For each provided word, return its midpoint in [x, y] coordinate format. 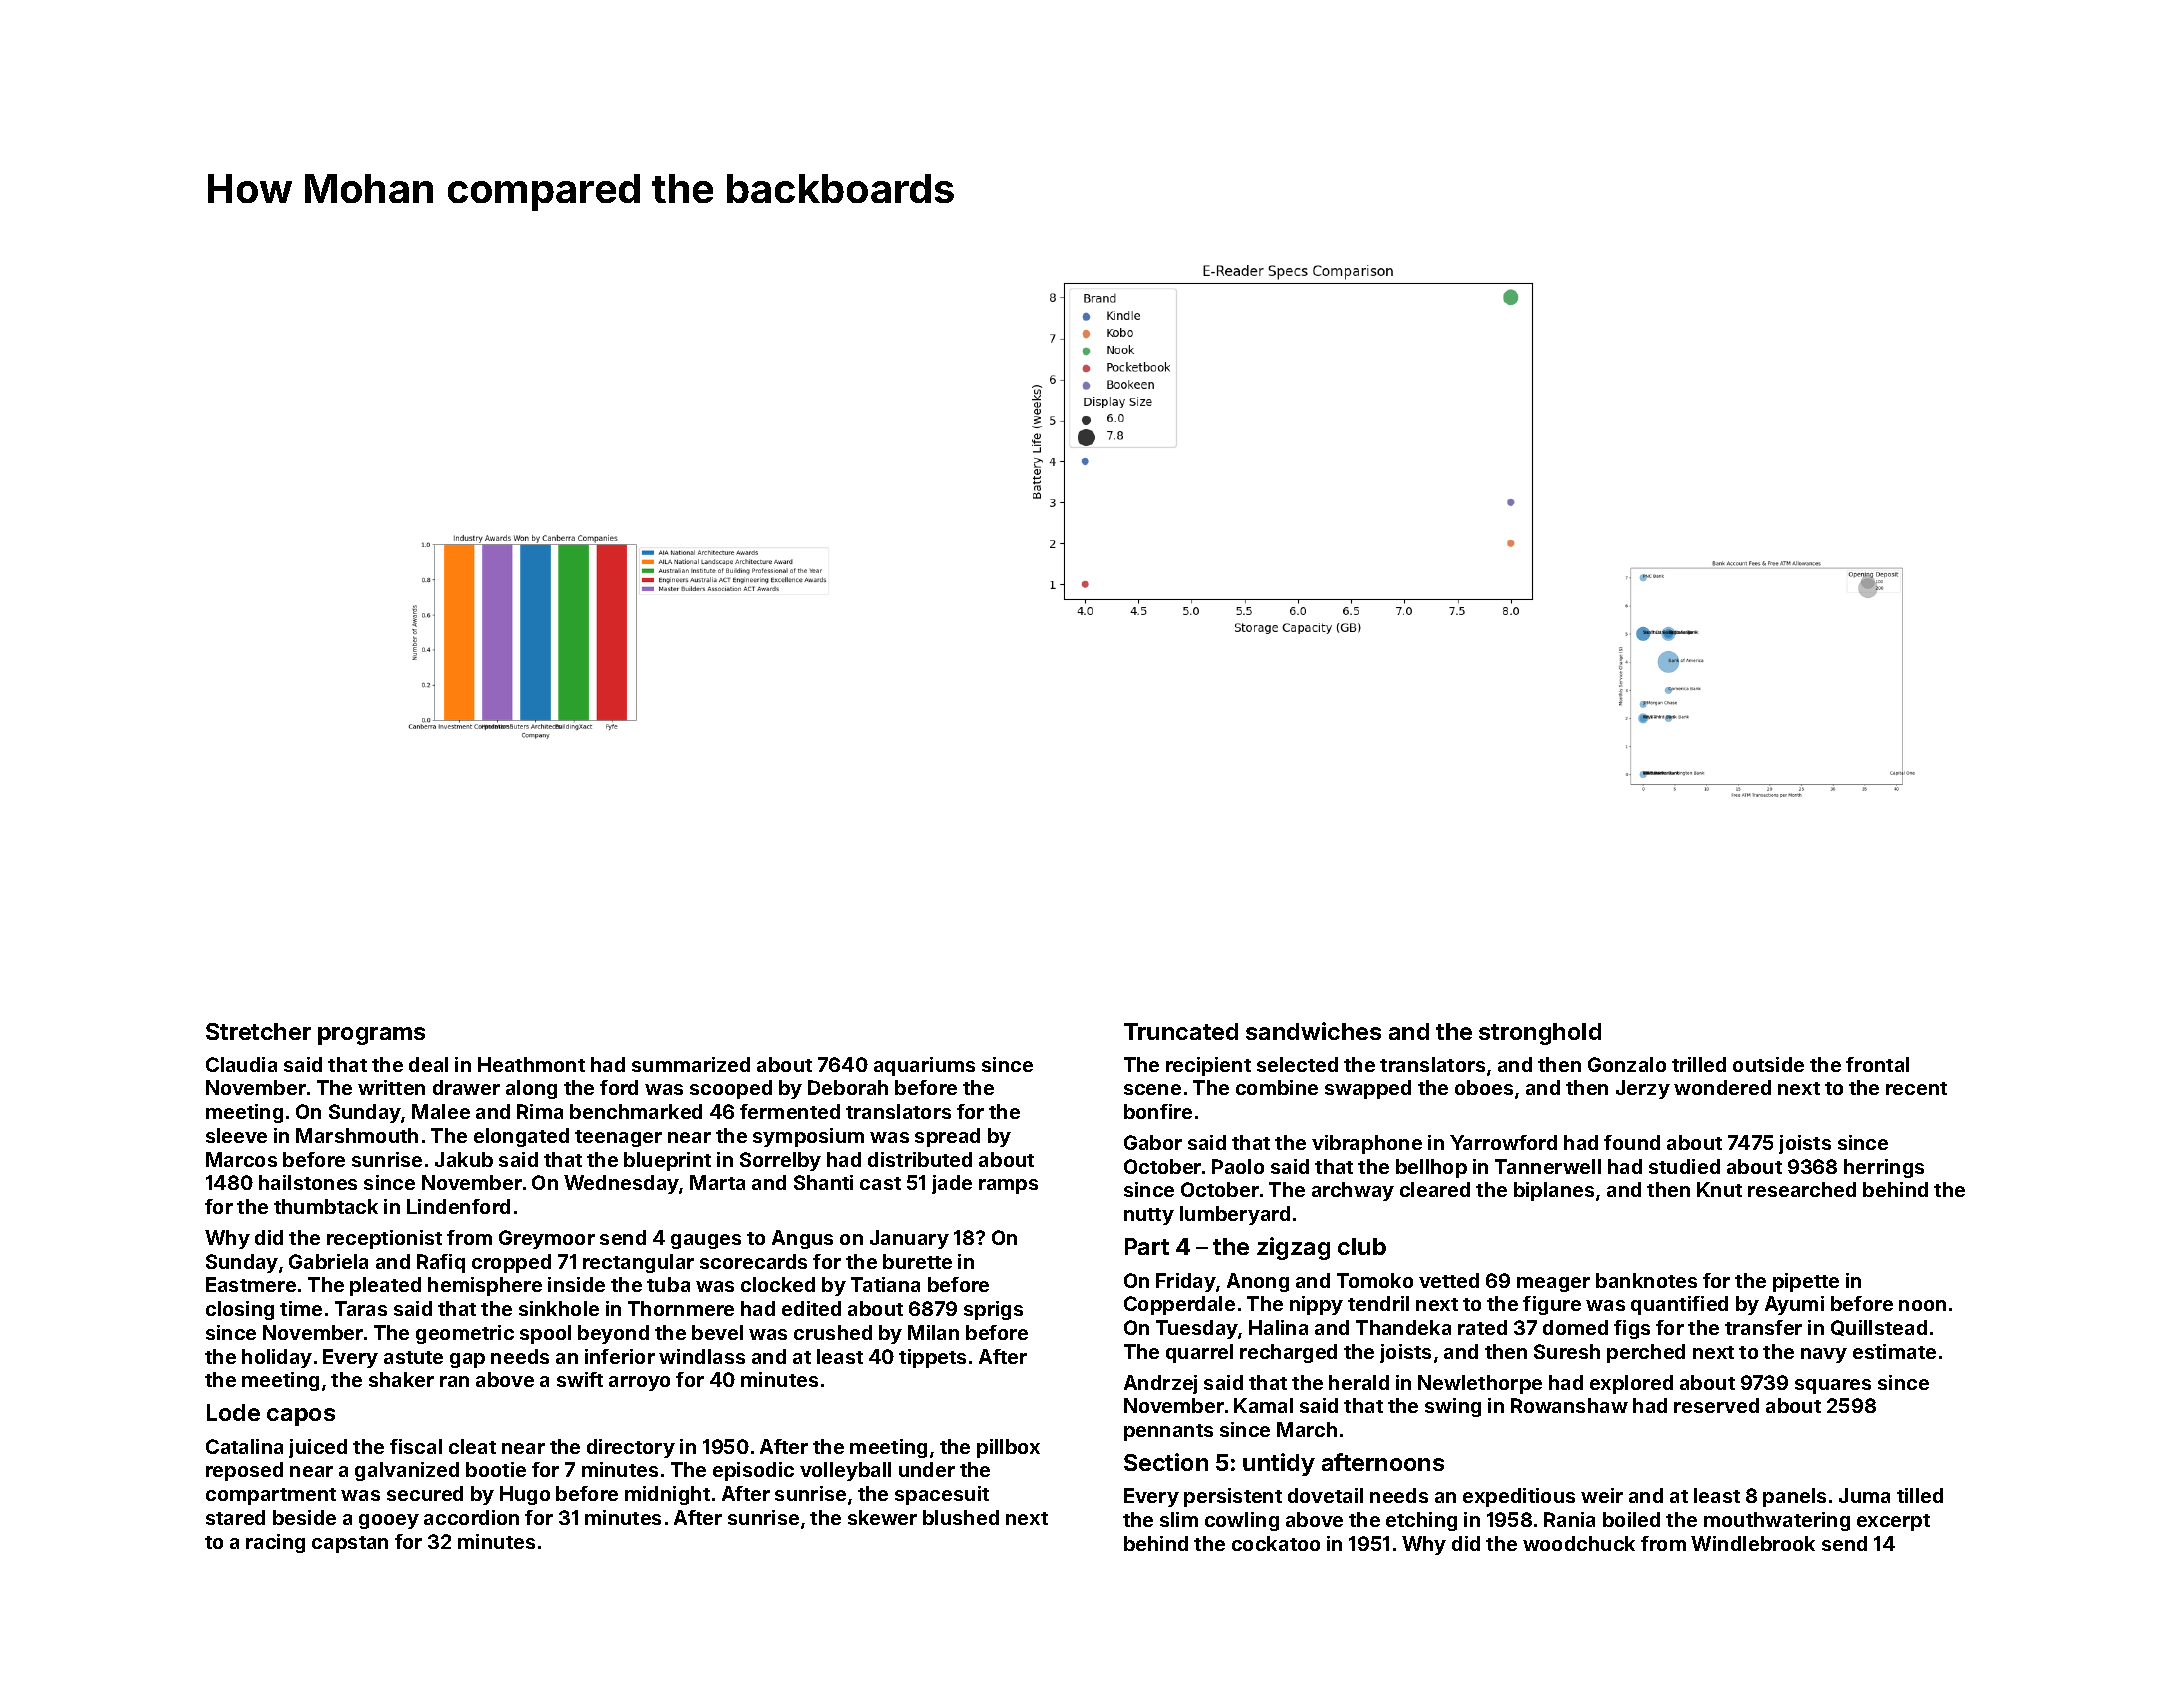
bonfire [1158, 1111]
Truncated [1181, 1031]
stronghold [1540, 1034]
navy [1824, 1355]
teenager [618, 1138]
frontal [1877, 1064]
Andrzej [1160, 1384]
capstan [350, 1544]
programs [371, 1036]
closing [240, 1310]
